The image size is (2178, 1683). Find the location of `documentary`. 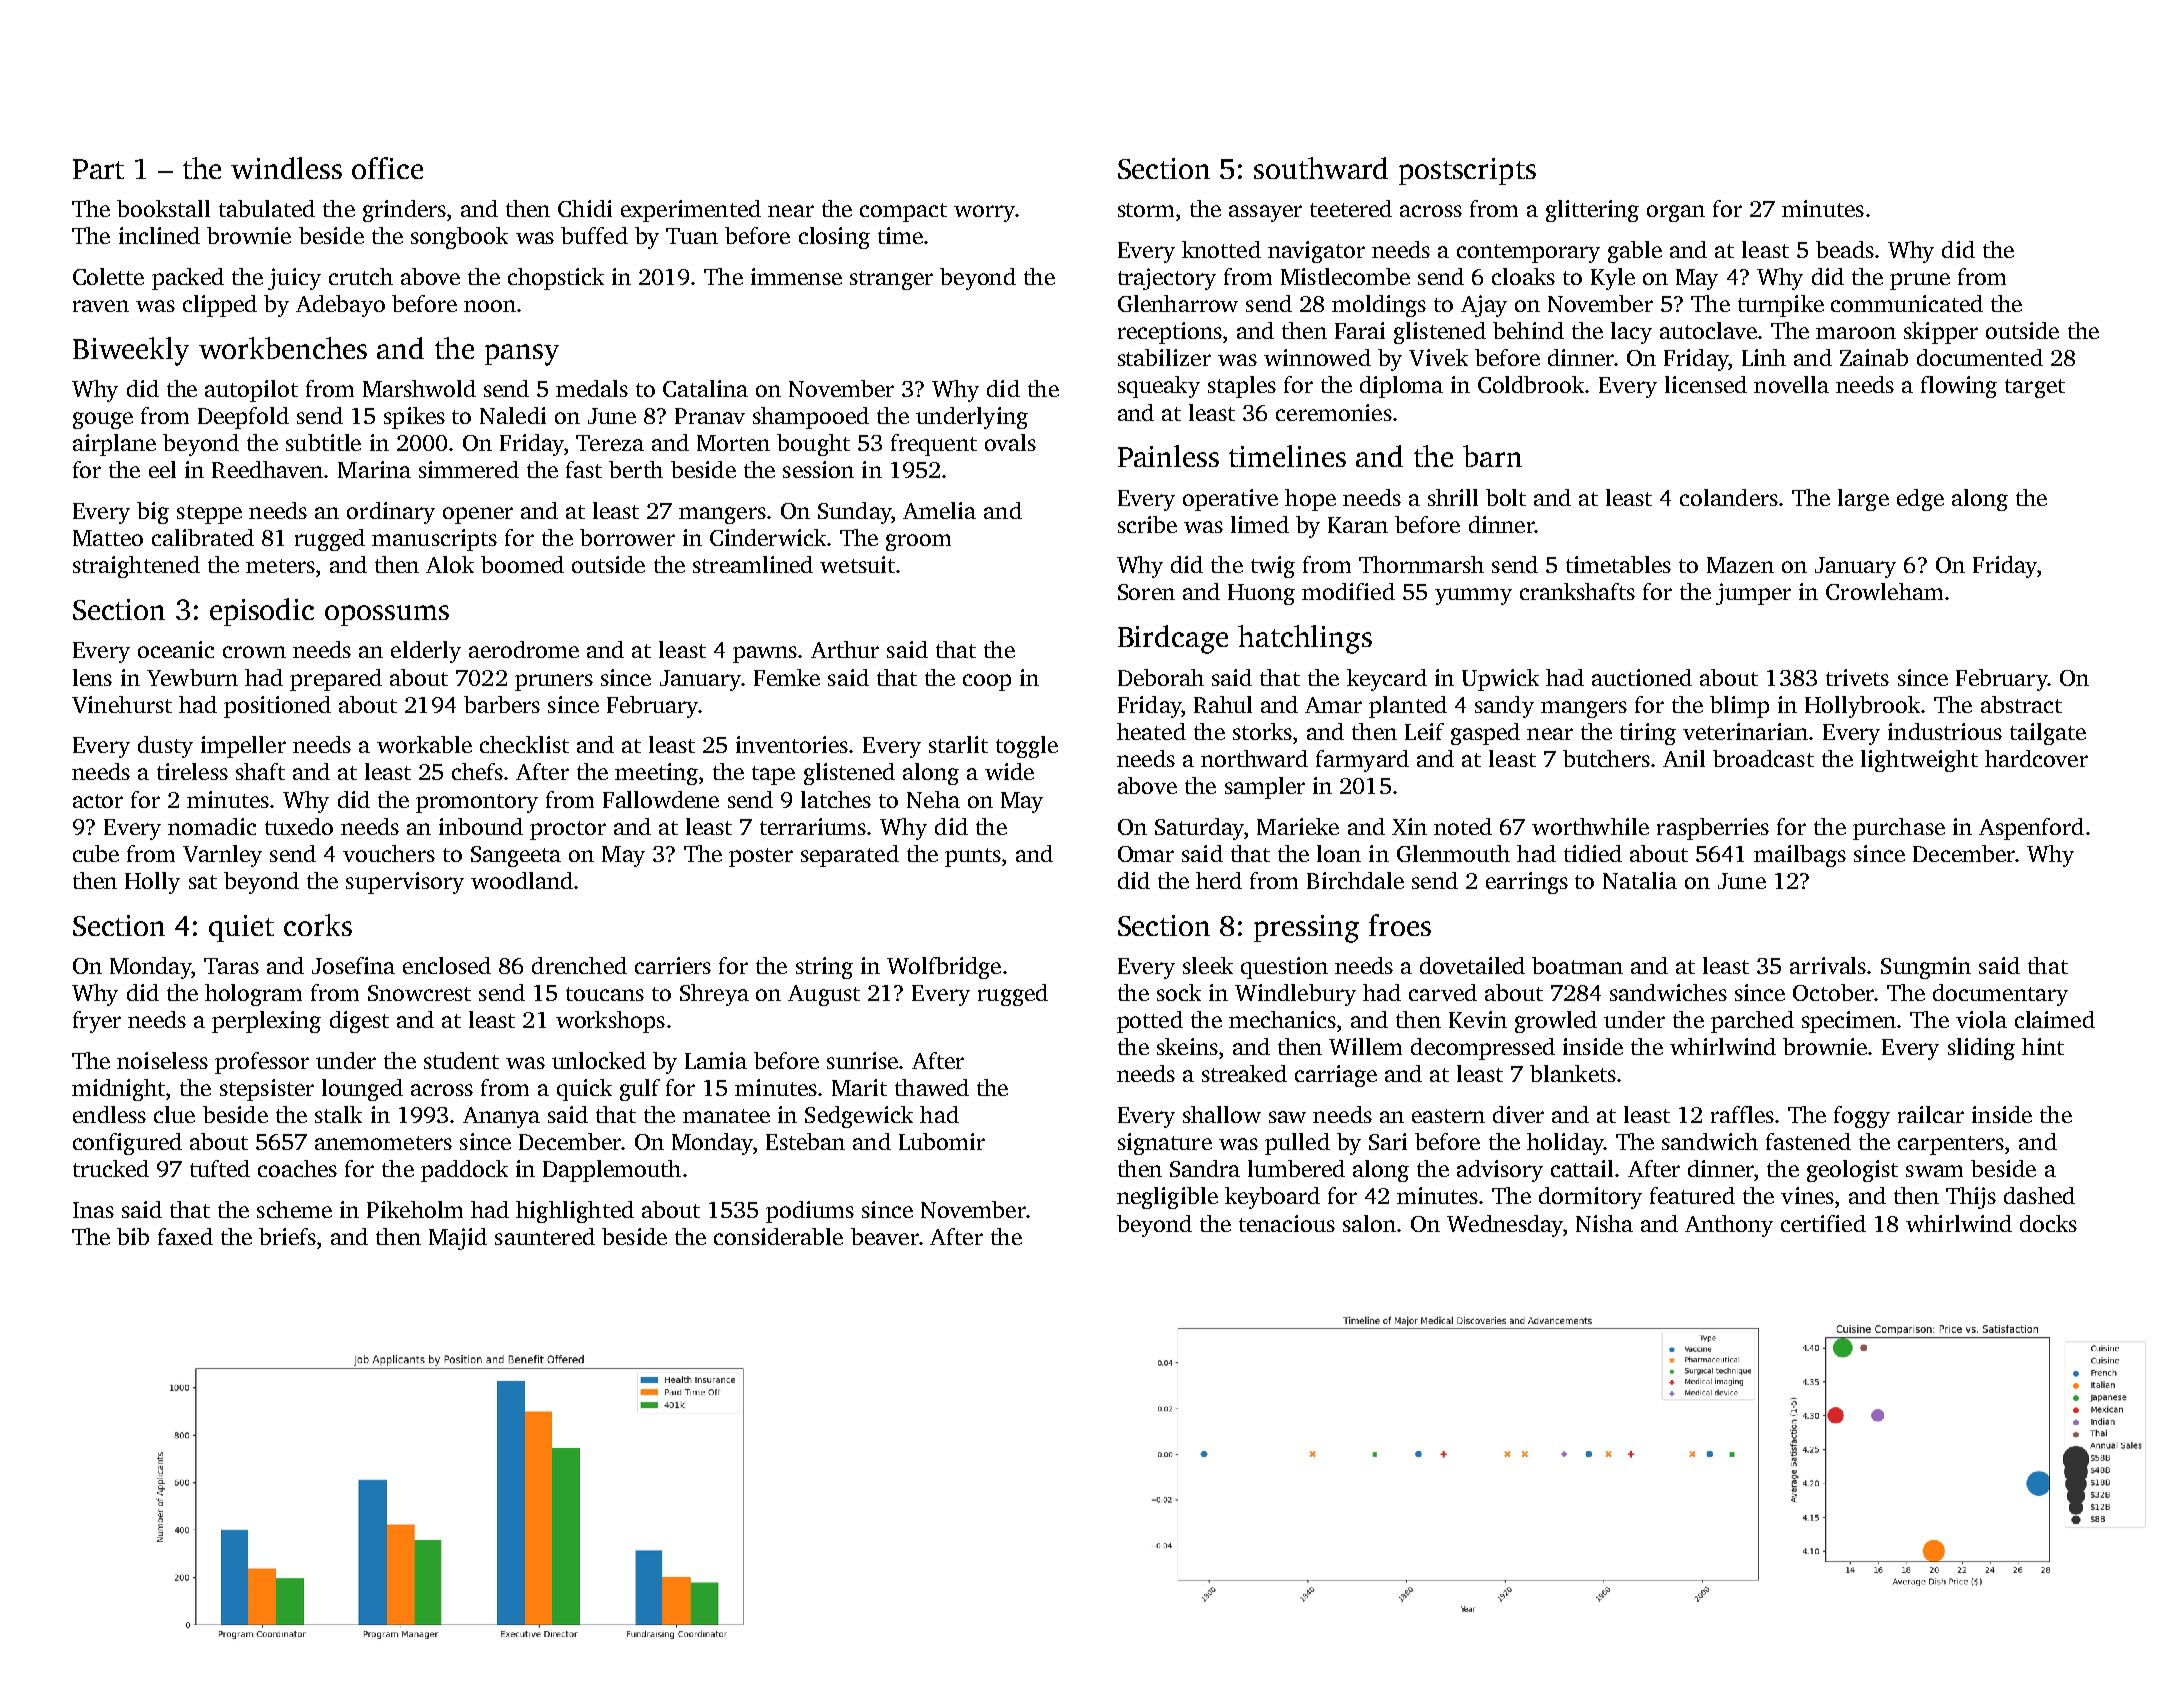

documentary is located at coordinates (2000, 995).
